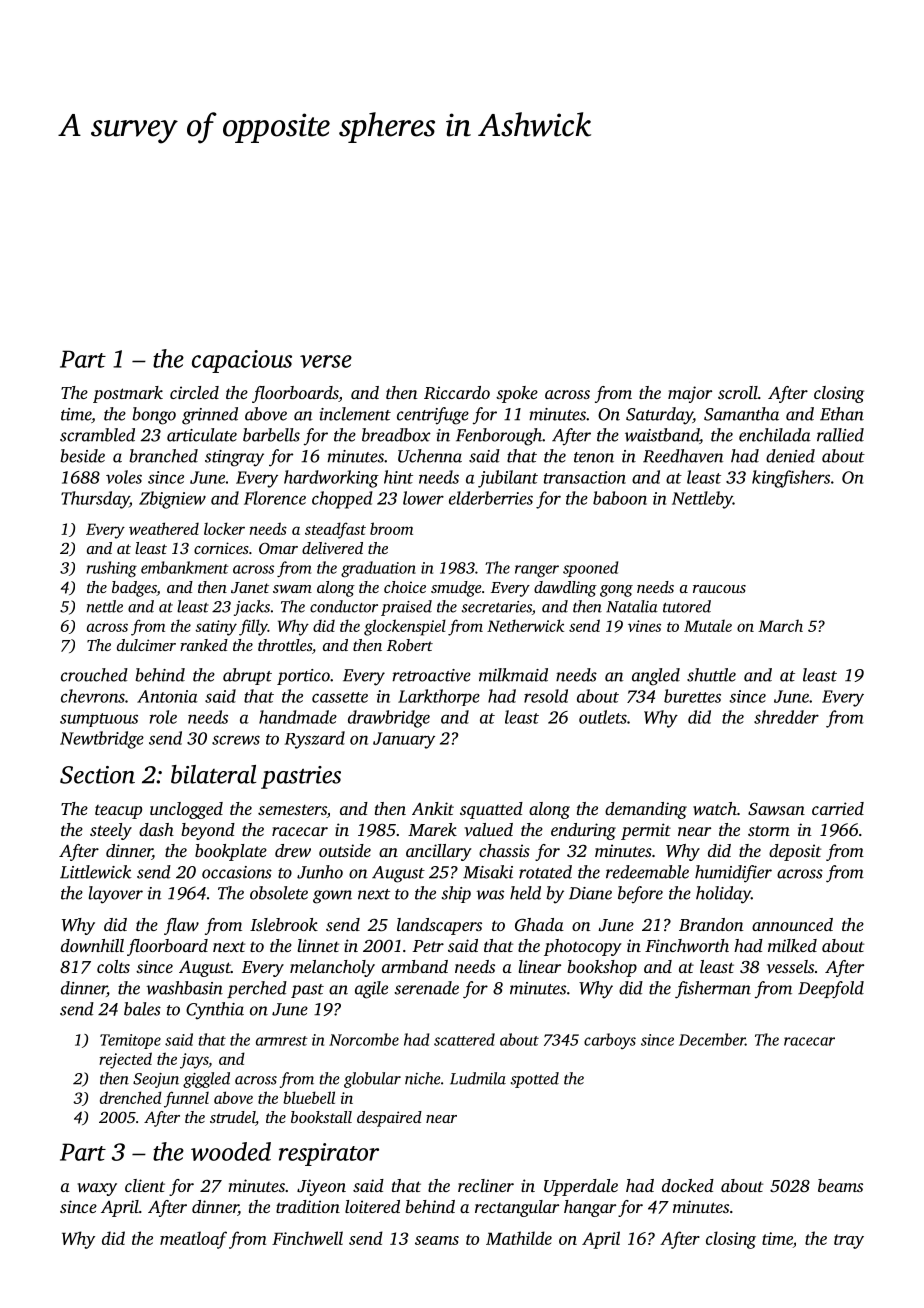 Image resolution: width=924 pixels, height=1308 pixels. What do you see at coordinates (692, 696) in the screenshot?
I see `burettes` at bounding box center [692, 696].
